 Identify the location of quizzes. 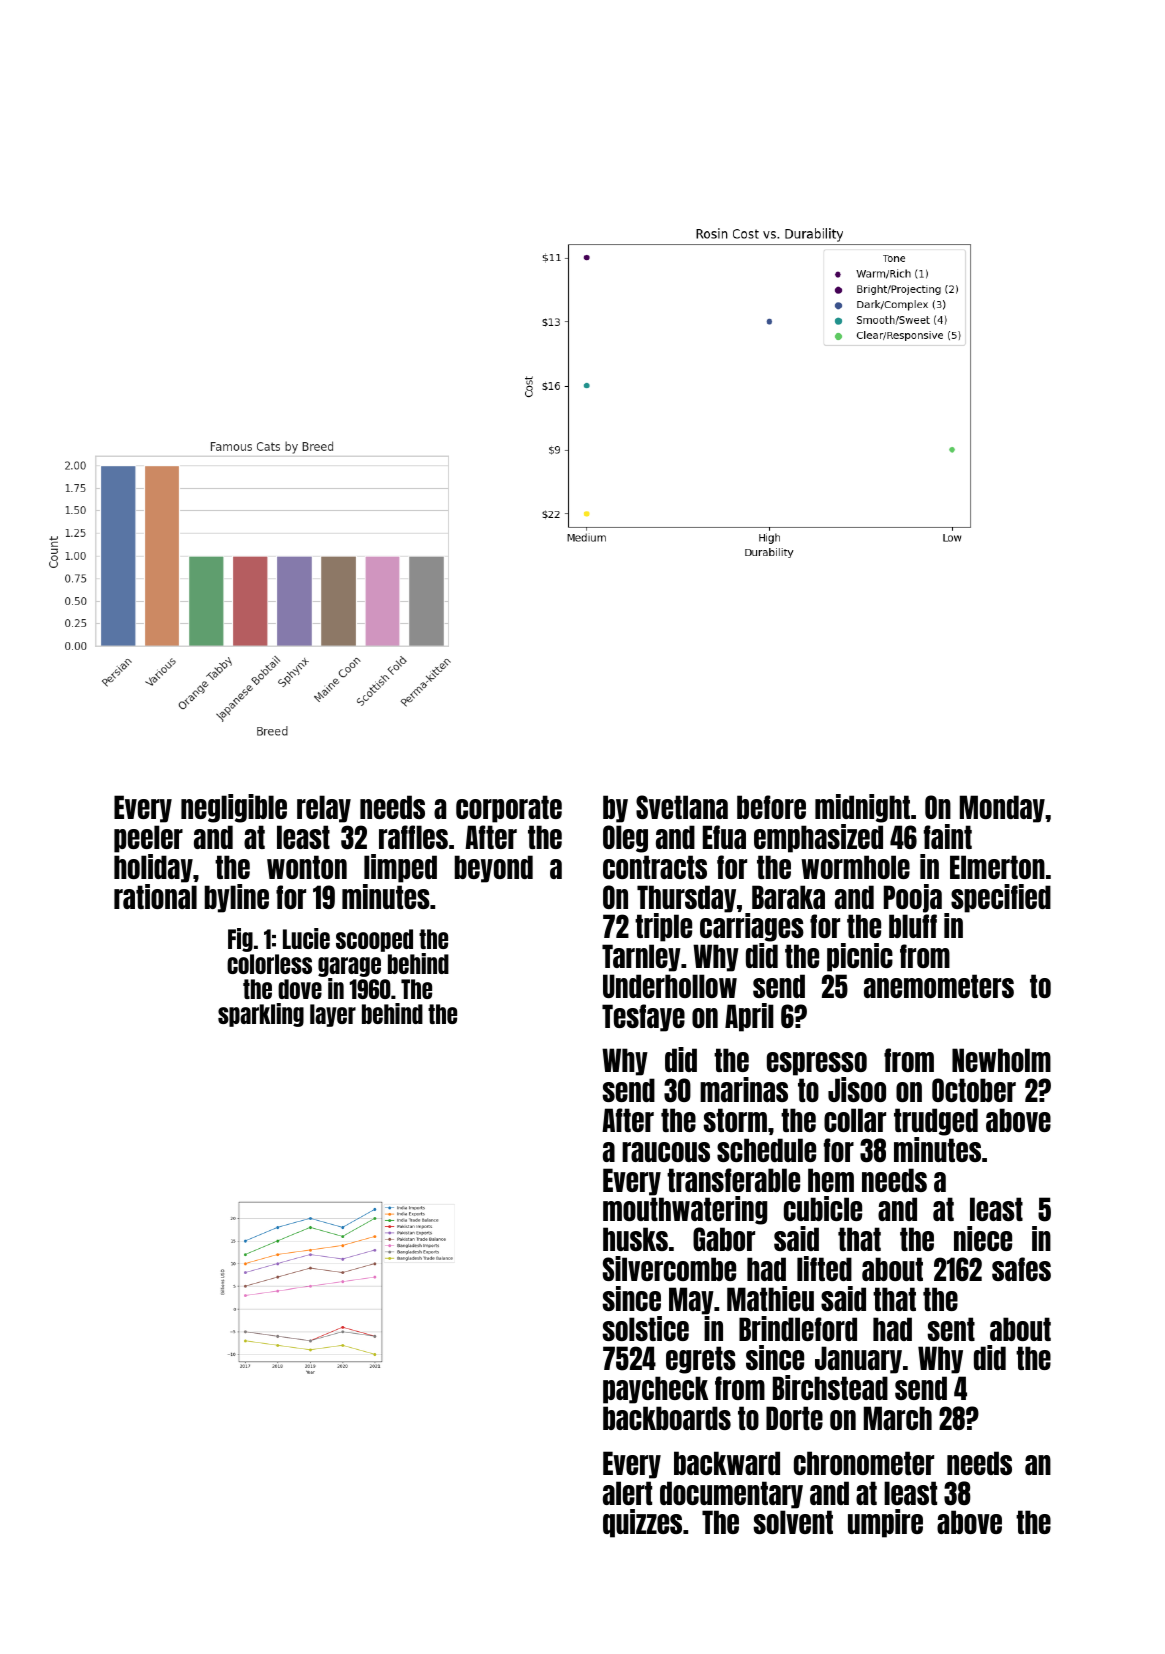
(642, 1523).
